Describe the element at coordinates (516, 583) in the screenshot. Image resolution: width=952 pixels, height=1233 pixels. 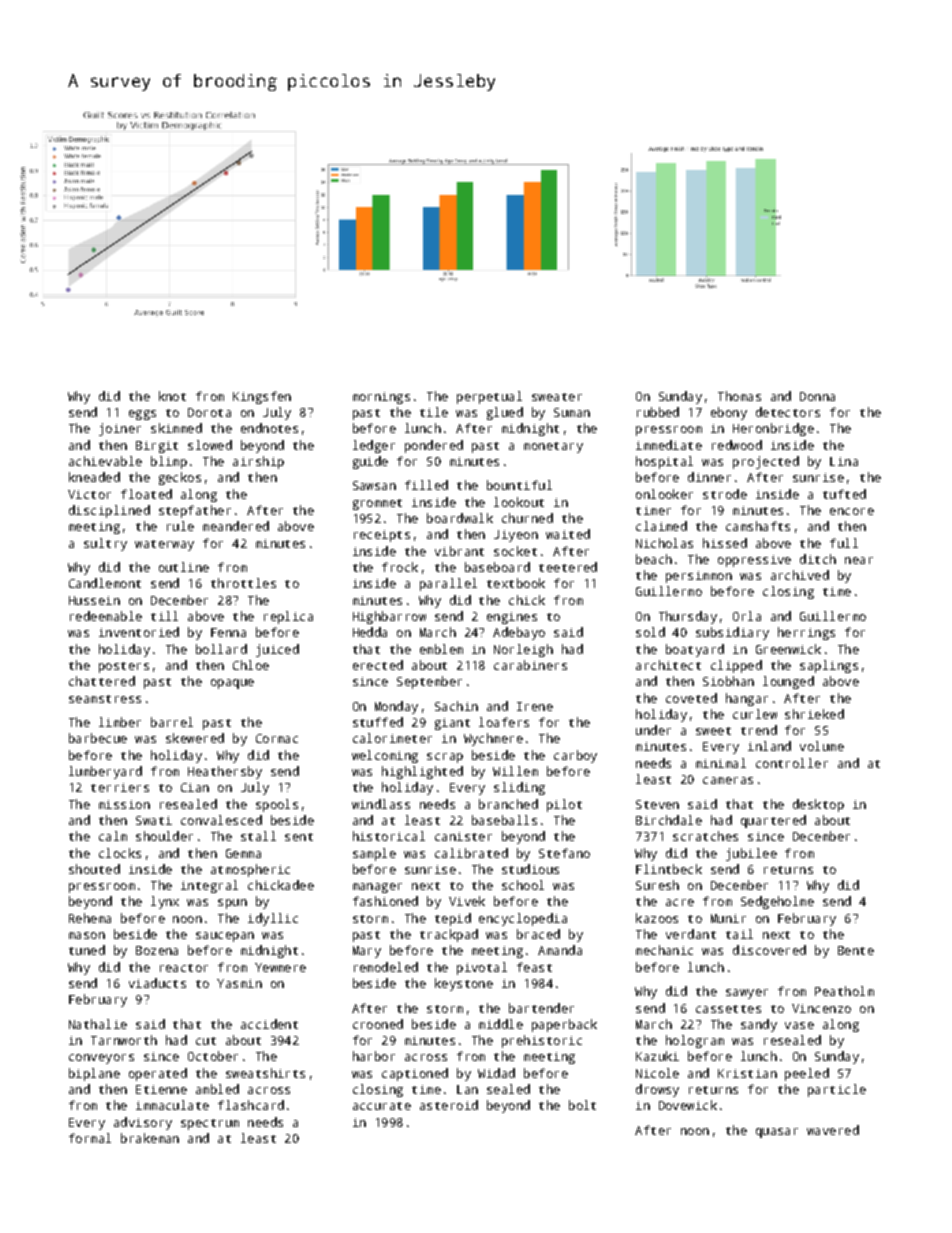
I see `textbook` at that location.
